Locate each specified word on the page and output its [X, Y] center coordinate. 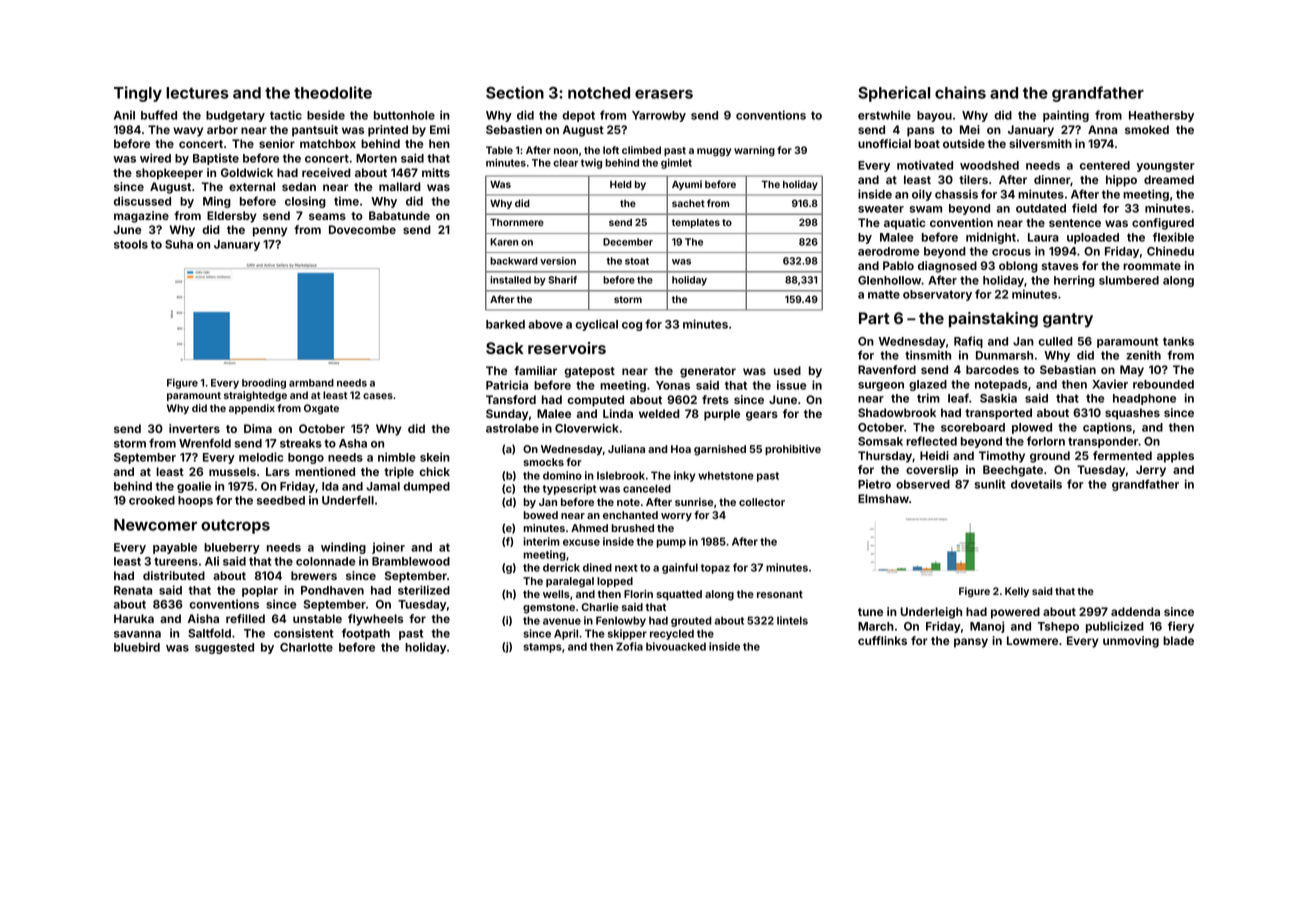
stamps [542, 648]
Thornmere [517, 222]
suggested [224, 648]
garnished [720, 450]
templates [696, 223]
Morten [376, 158]
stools [131, 244]
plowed [1032, 428]
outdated [1041, 208]
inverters [194, 428]
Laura [1043, 237]
